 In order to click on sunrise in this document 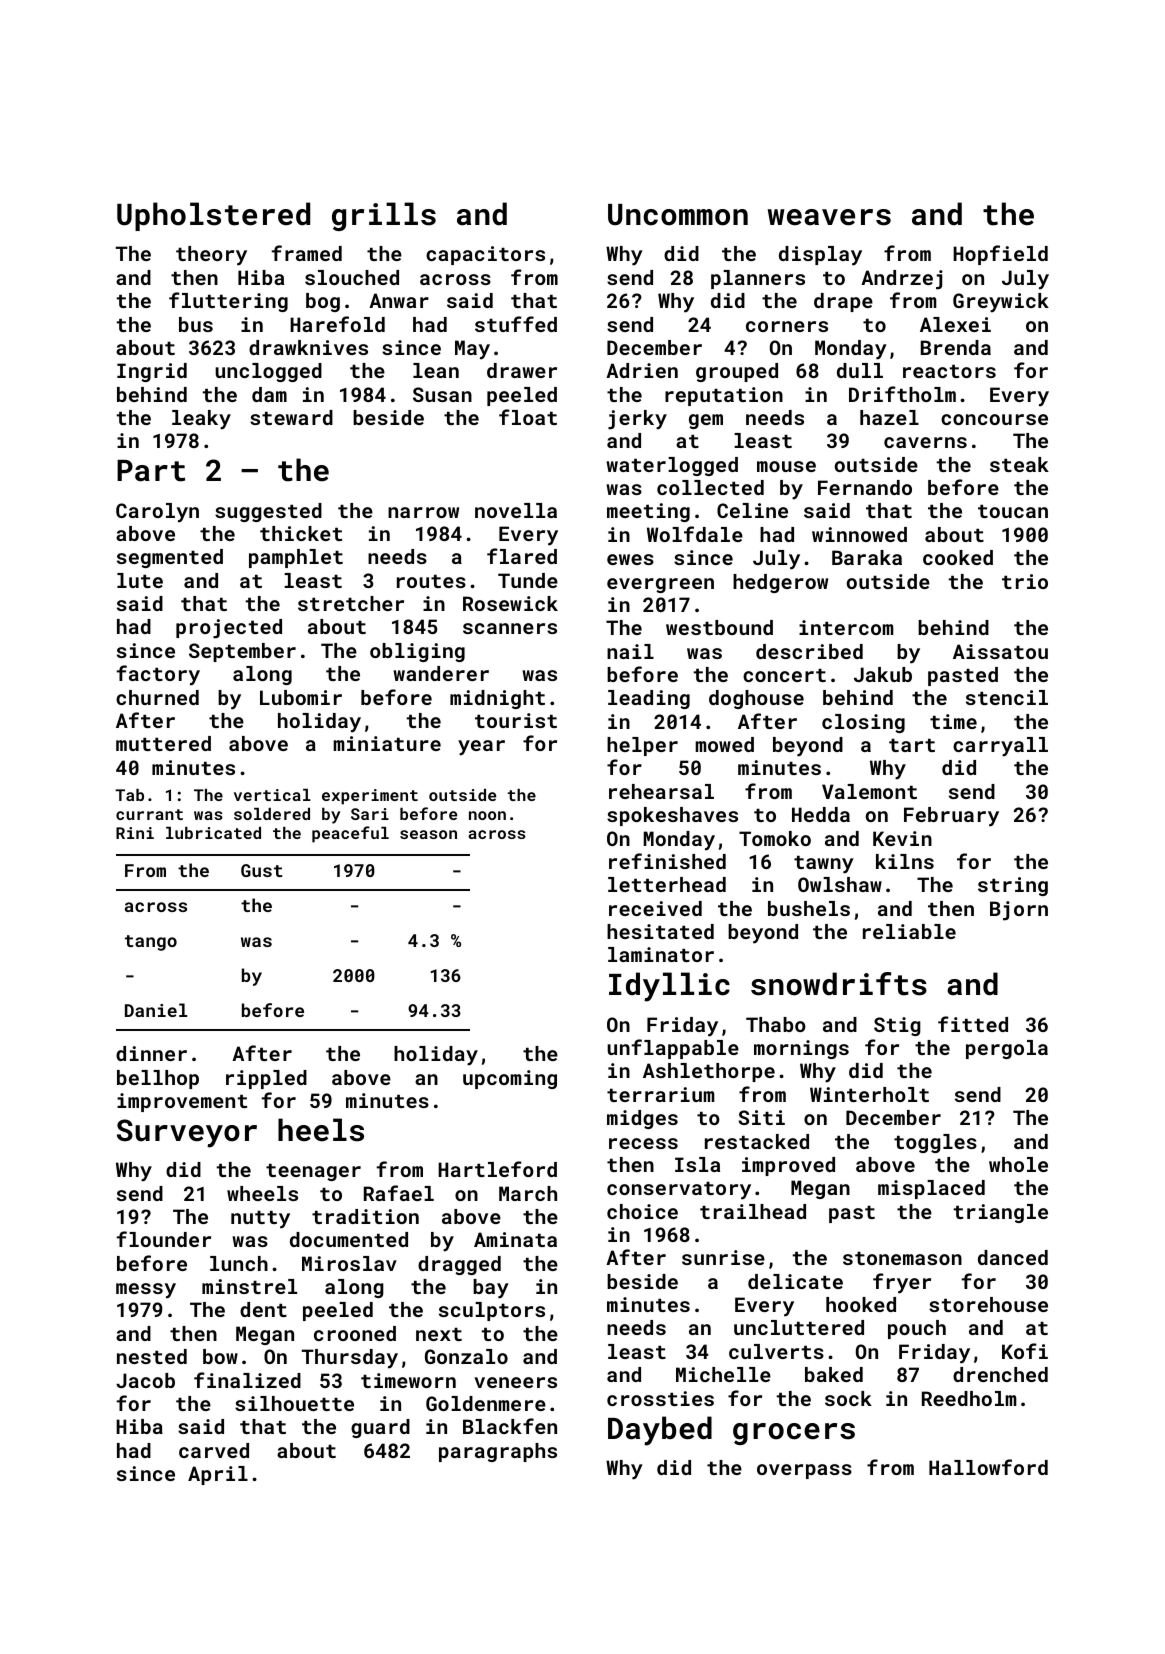, I will do `click(723, 1257)`.
